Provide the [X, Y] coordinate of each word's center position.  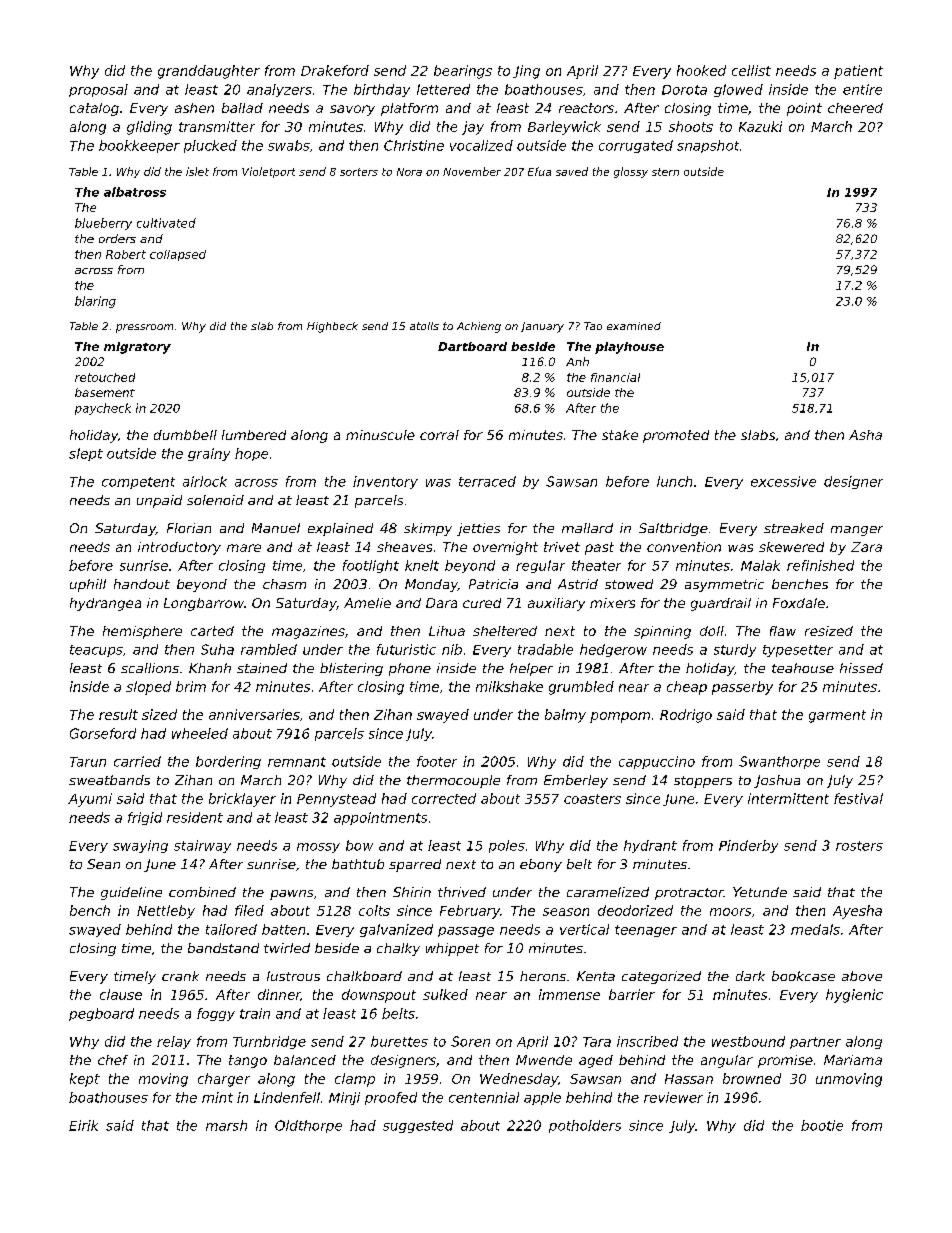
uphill [88, 585]
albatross [135, 192]
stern [665, 172]
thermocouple [453, 781]
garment [837, 716]
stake [620, 435]
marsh [226, 1125]
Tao [593, 326]
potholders [585, 1126]
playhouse [629, 348]
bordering [228, 762]
